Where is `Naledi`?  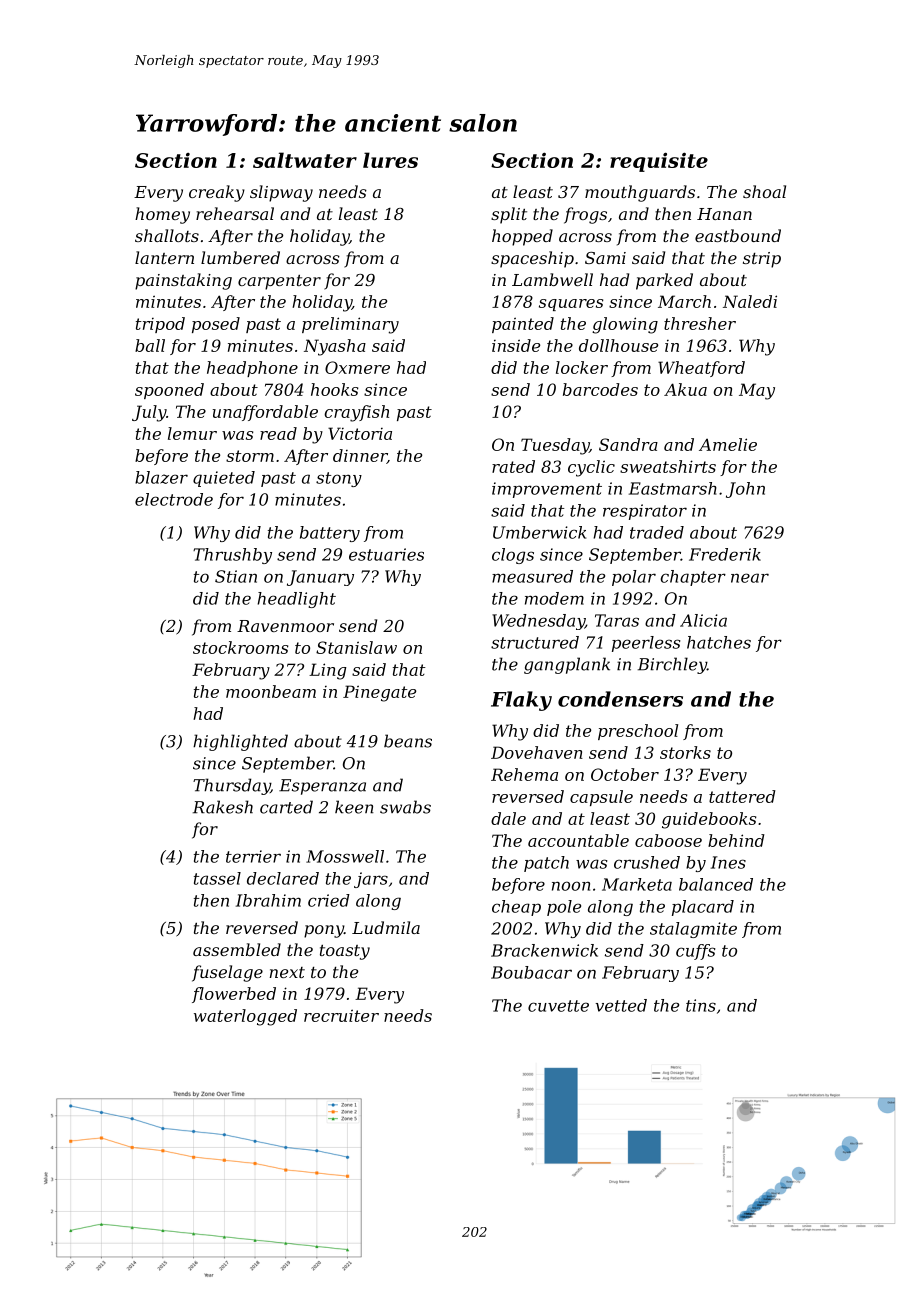
Naledi is located at coordinates (750, 301).
